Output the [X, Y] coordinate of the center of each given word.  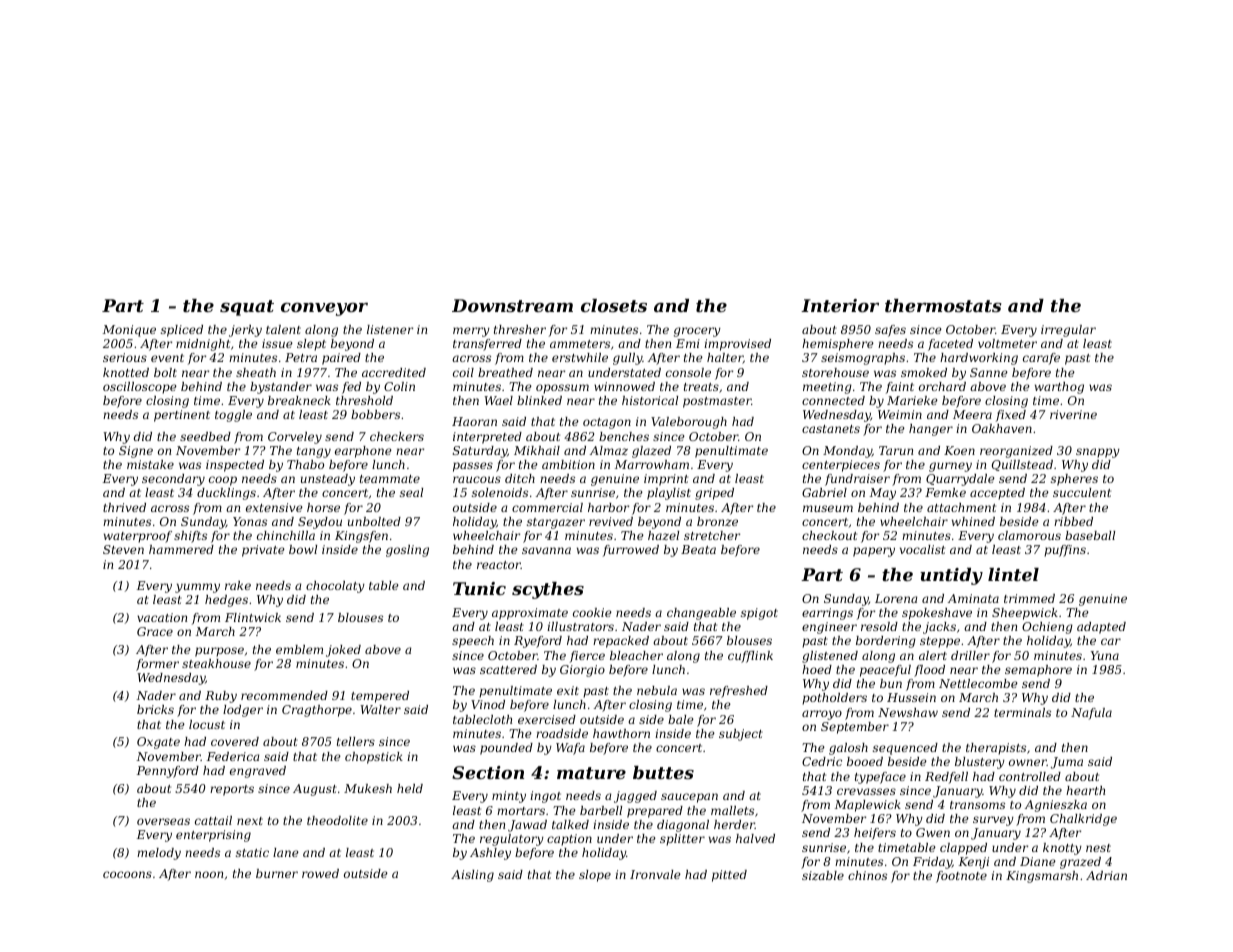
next [250, 821]
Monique [129, 331]
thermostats [943, 305]
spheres [1074, 480]
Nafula [1091, 714]
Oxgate [158, 743]
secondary [173, 480]
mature [591, 773]
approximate [530, 614]
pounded [506, 749]
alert [933, 655]
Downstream [512, 305]
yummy [197, 588]
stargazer [556, 523]
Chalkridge [1083, 820]
